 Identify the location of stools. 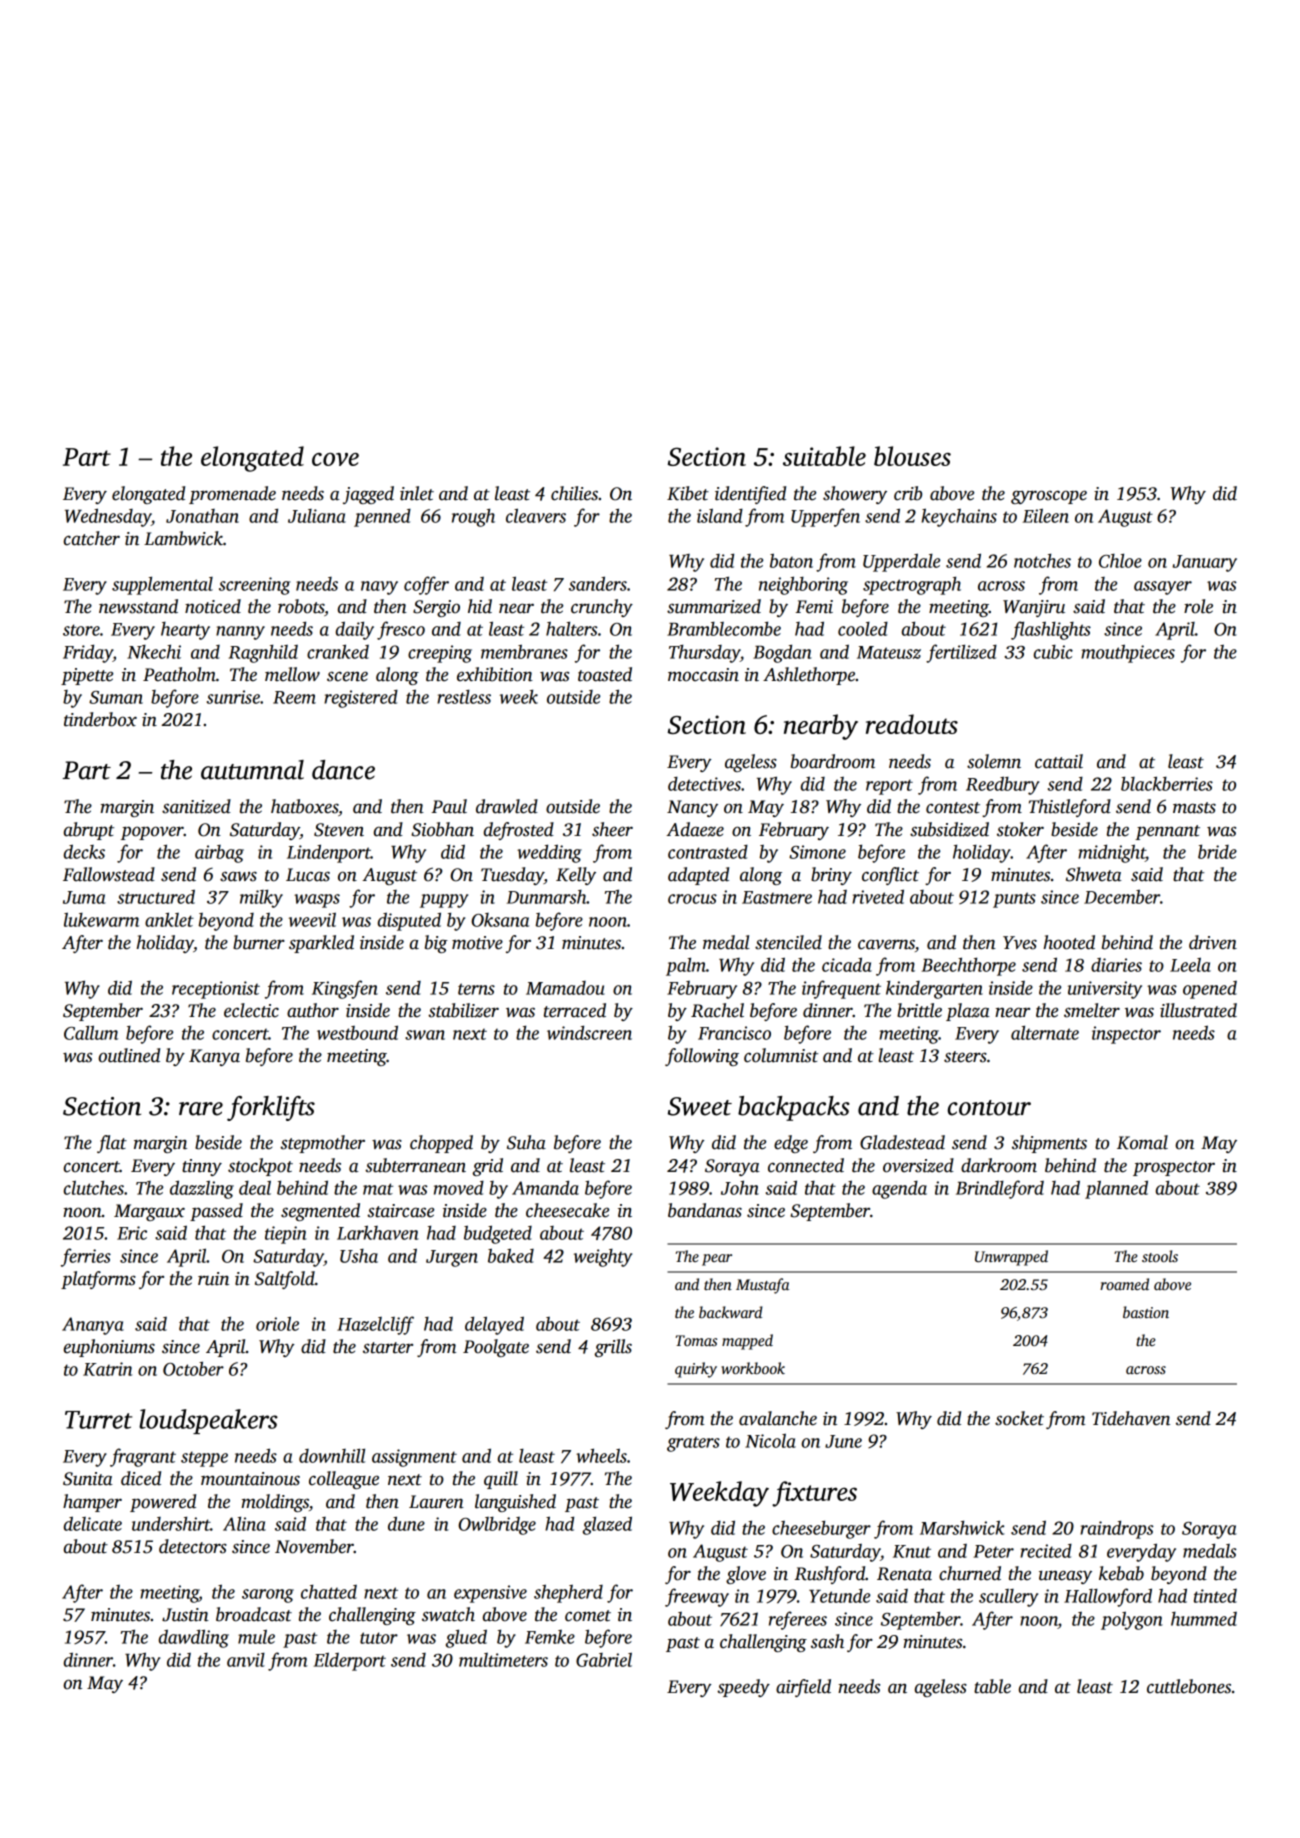
(1160, 1256).
